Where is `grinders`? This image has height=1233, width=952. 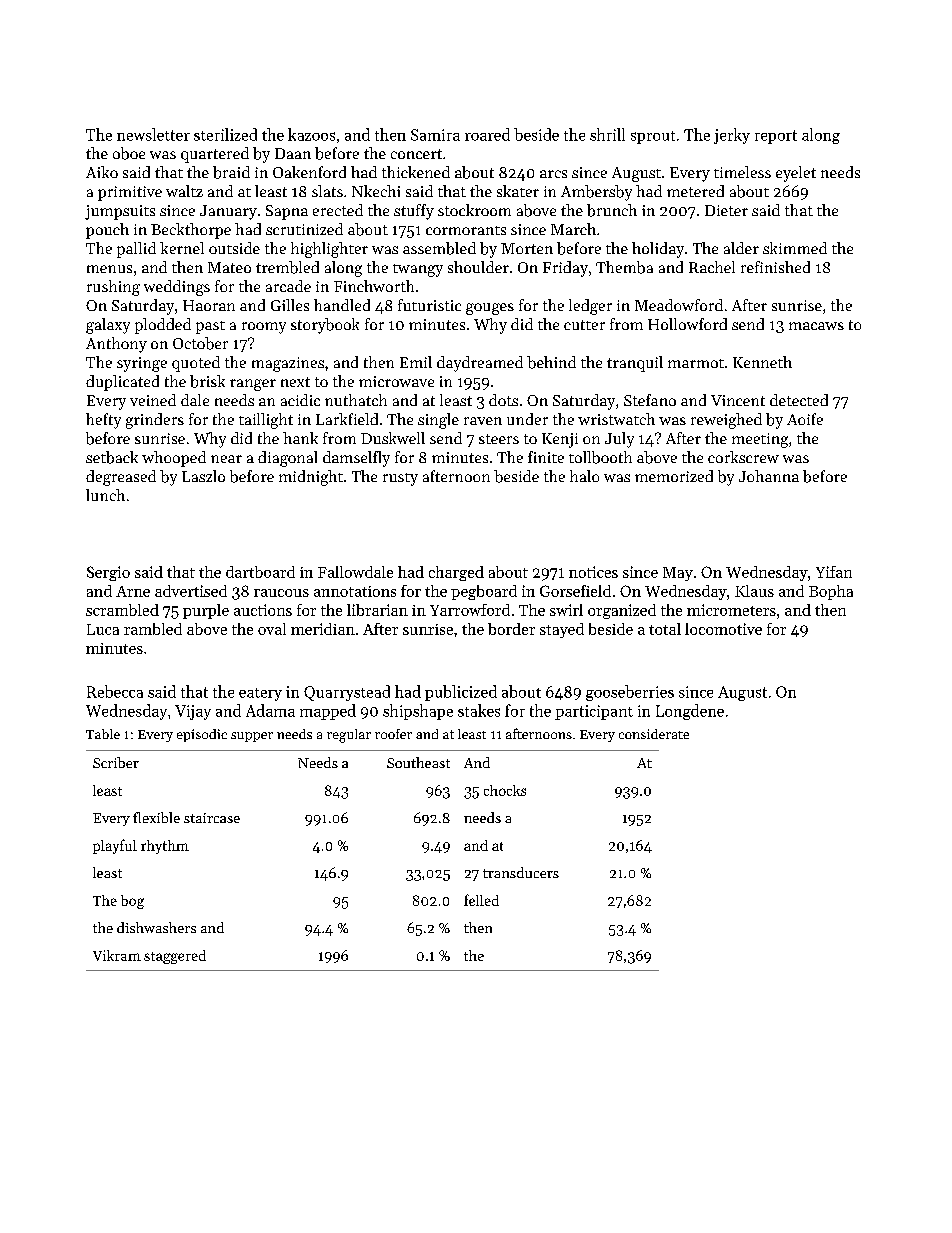 grinders is located at coordinates (155, 421).
